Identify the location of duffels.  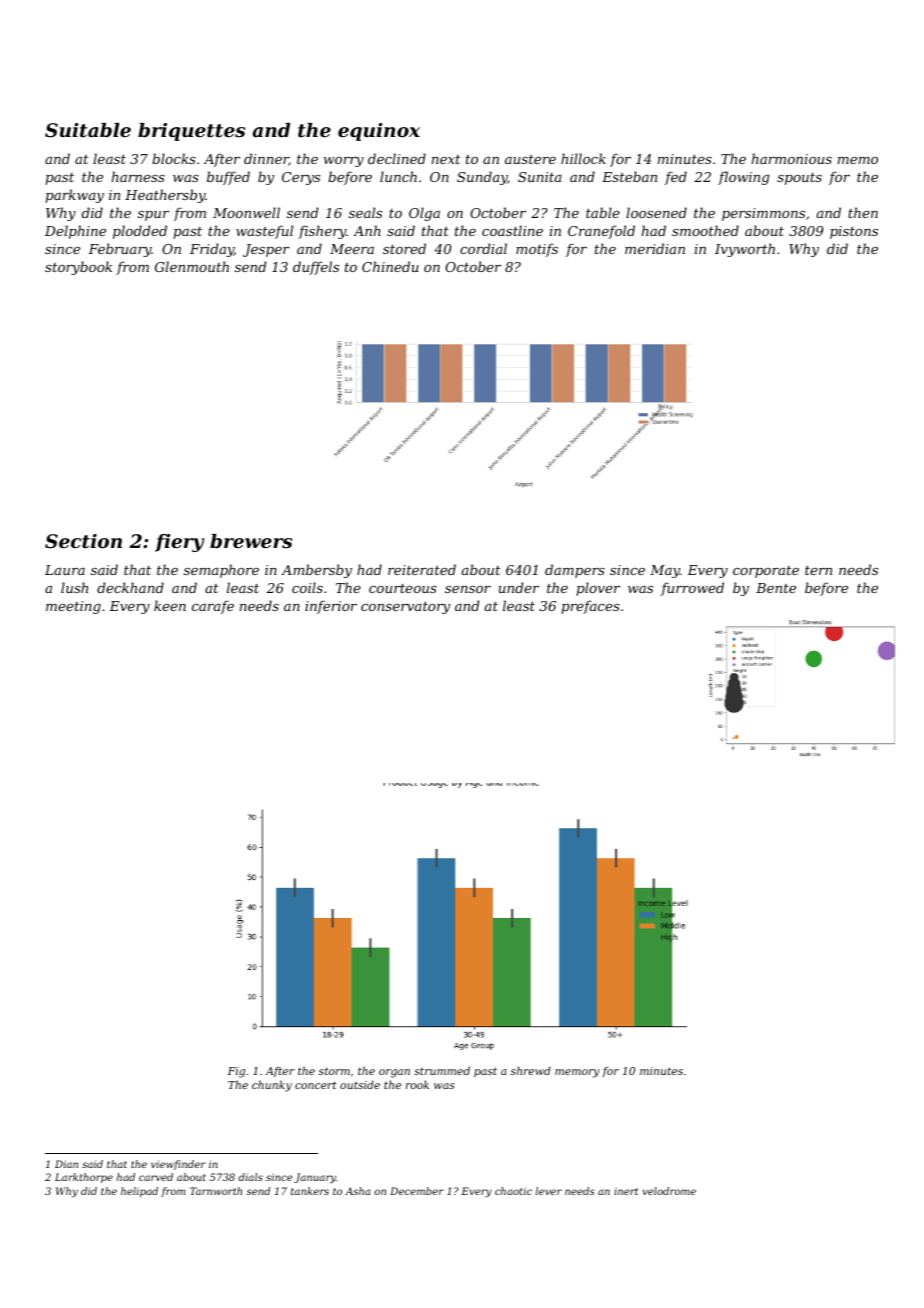
(316, 268).
